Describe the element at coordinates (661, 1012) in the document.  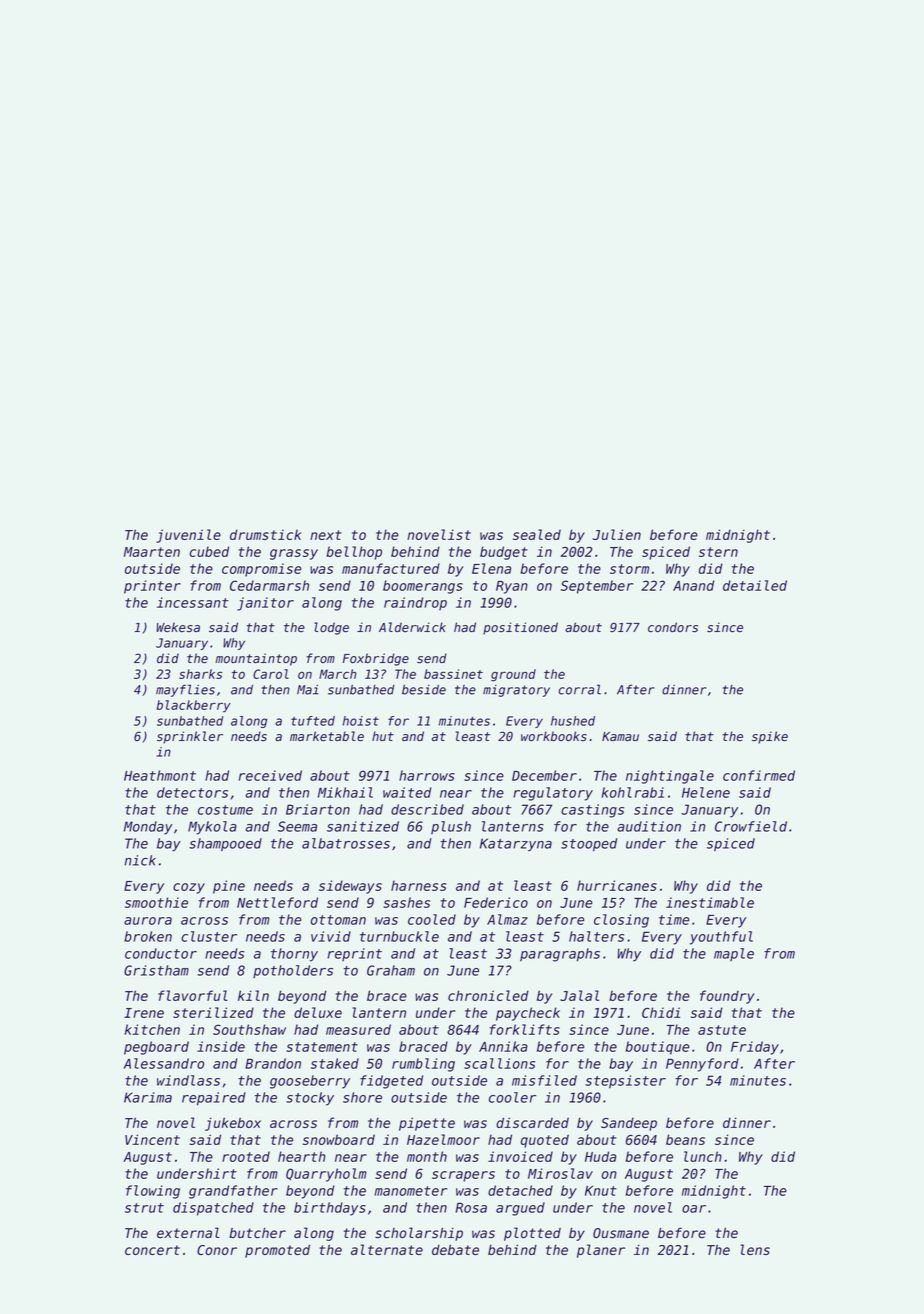
I see `Chidi` at that location.
